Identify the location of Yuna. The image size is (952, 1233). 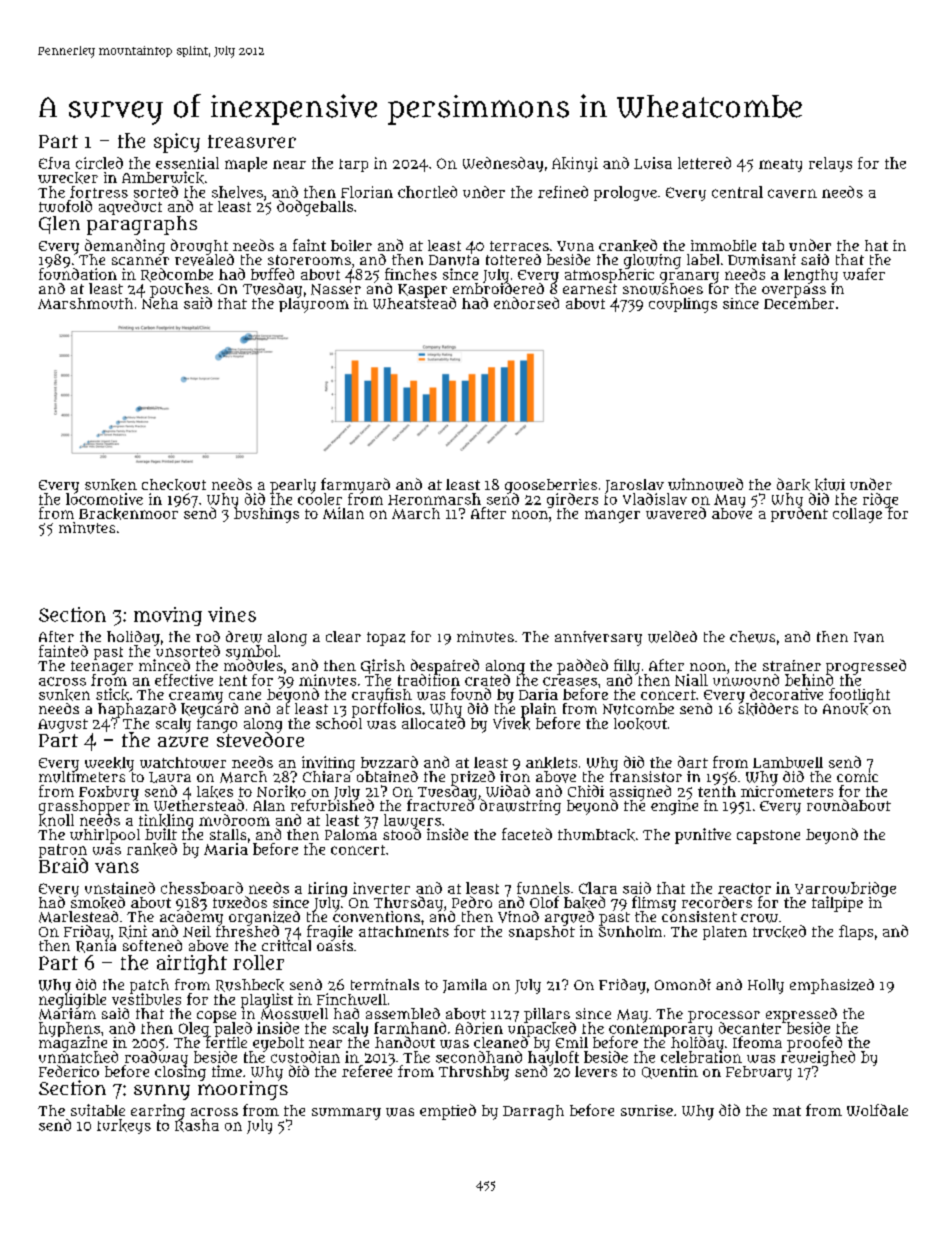
(575, 246).
